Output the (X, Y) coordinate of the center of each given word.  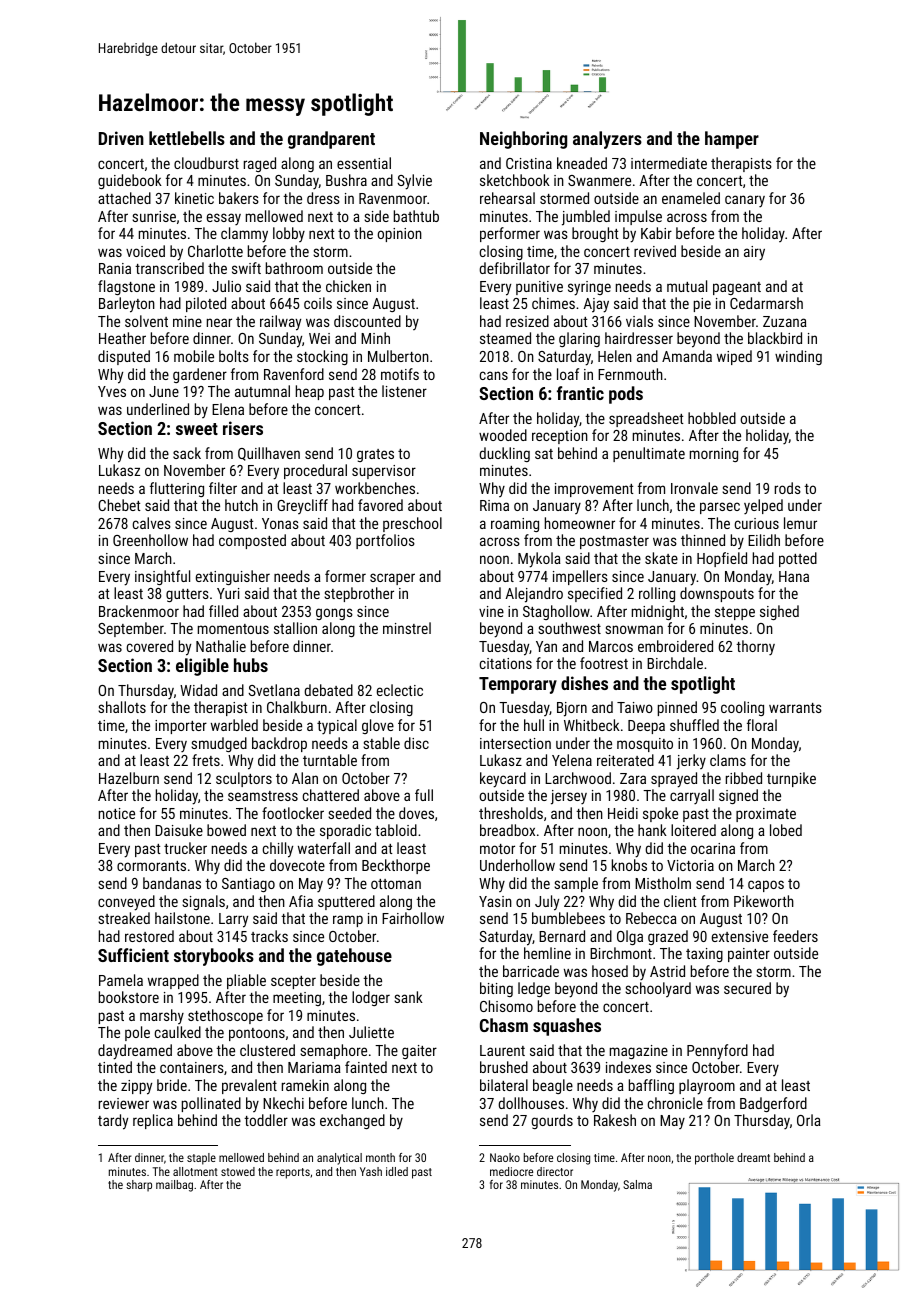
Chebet (119, 505)
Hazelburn (129, 778)
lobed (786, 830)
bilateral (504, 1085)
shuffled (694, 725)
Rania (115, 268)
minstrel (407, 628)
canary (745, 201)
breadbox (507, 830)
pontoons (257, 1034)
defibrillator (514, 268)
